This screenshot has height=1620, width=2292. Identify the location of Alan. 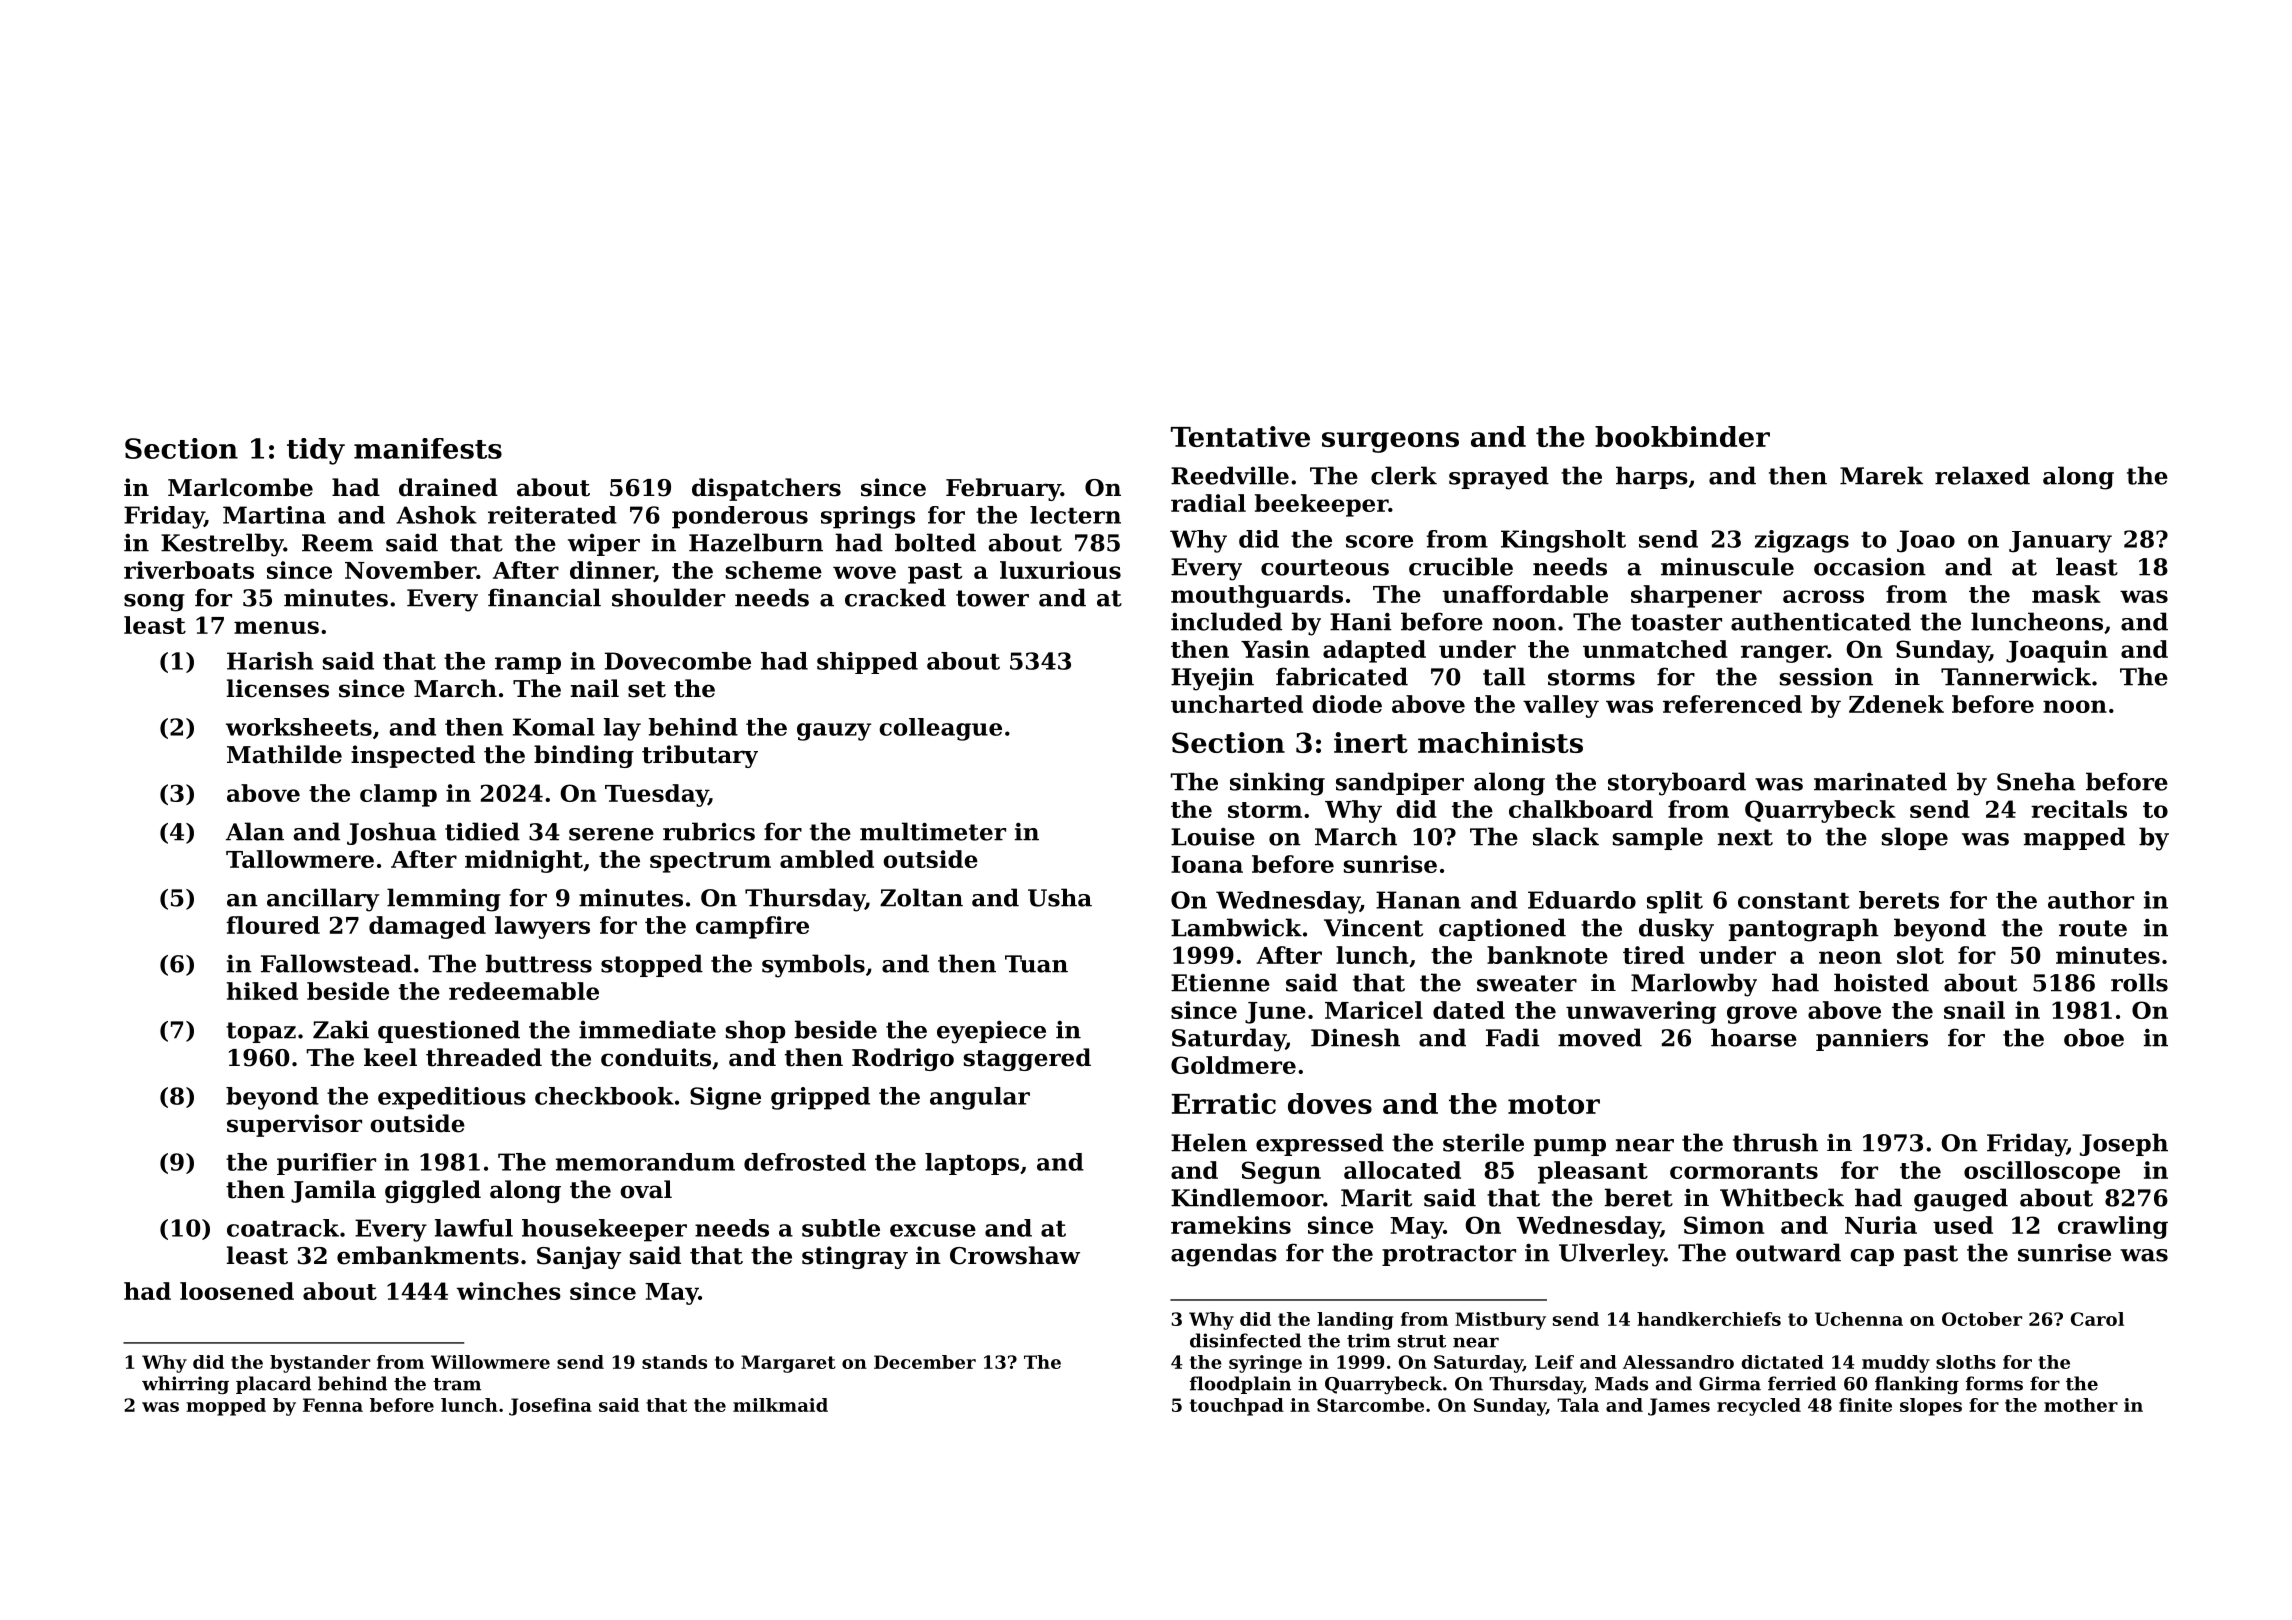
(255, 831).
